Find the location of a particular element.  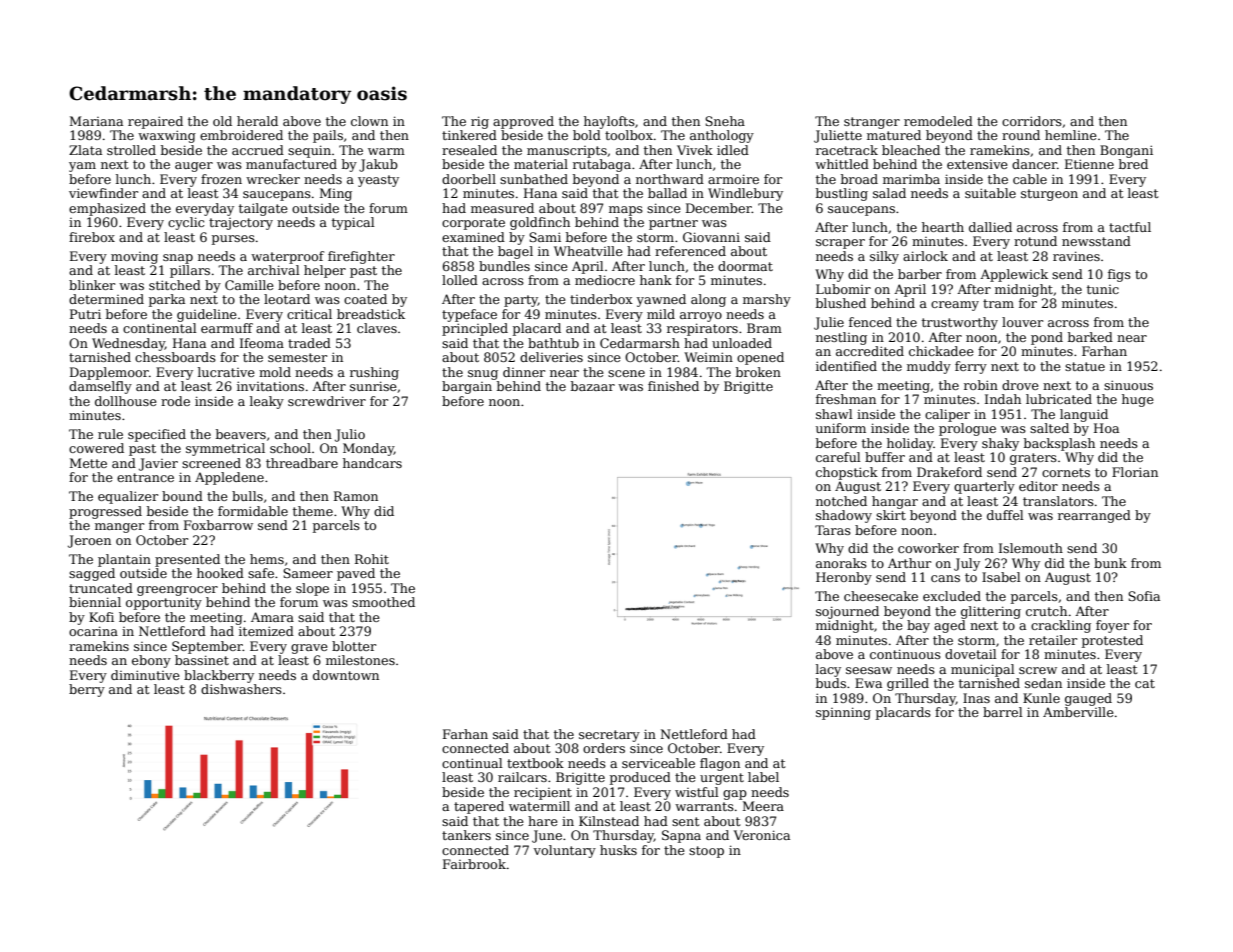

specified is located at coordinates (157, 435).
